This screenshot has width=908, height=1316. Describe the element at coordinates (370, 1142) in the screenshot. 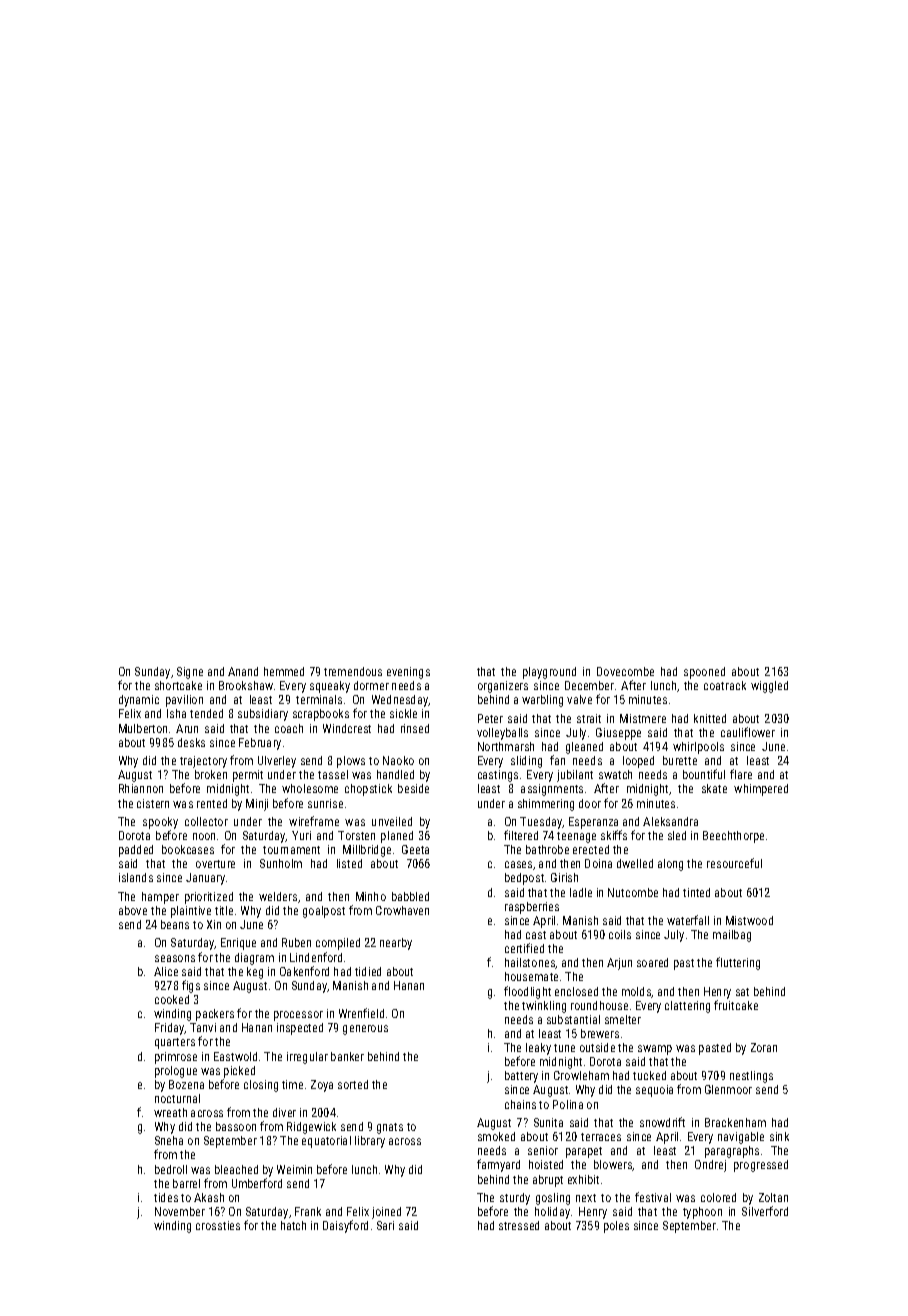

I see `library` at that location.
